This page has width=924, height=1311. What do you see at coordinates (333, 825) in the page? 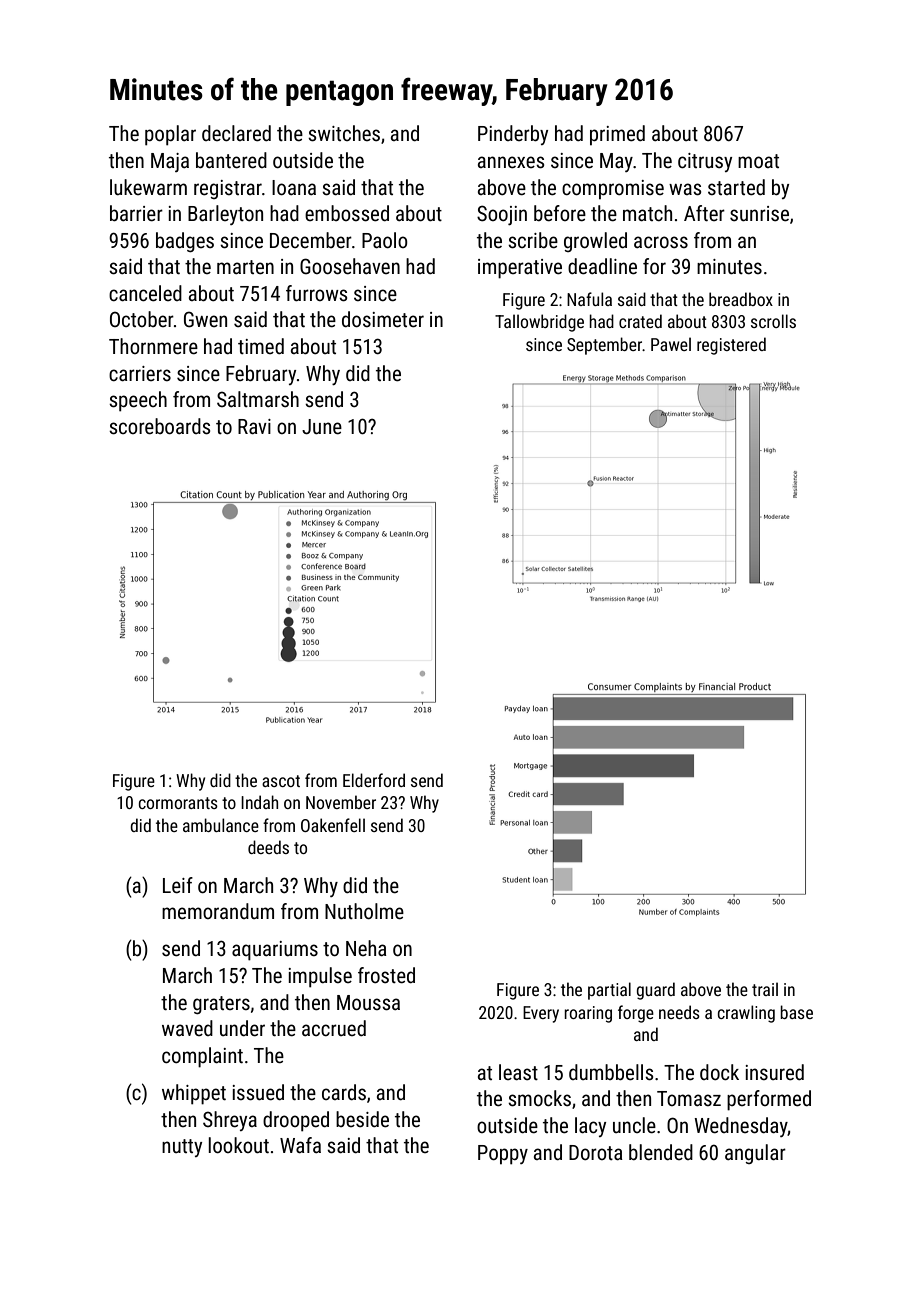
I see `Oakenfell` at bounding box center [333, 825].
